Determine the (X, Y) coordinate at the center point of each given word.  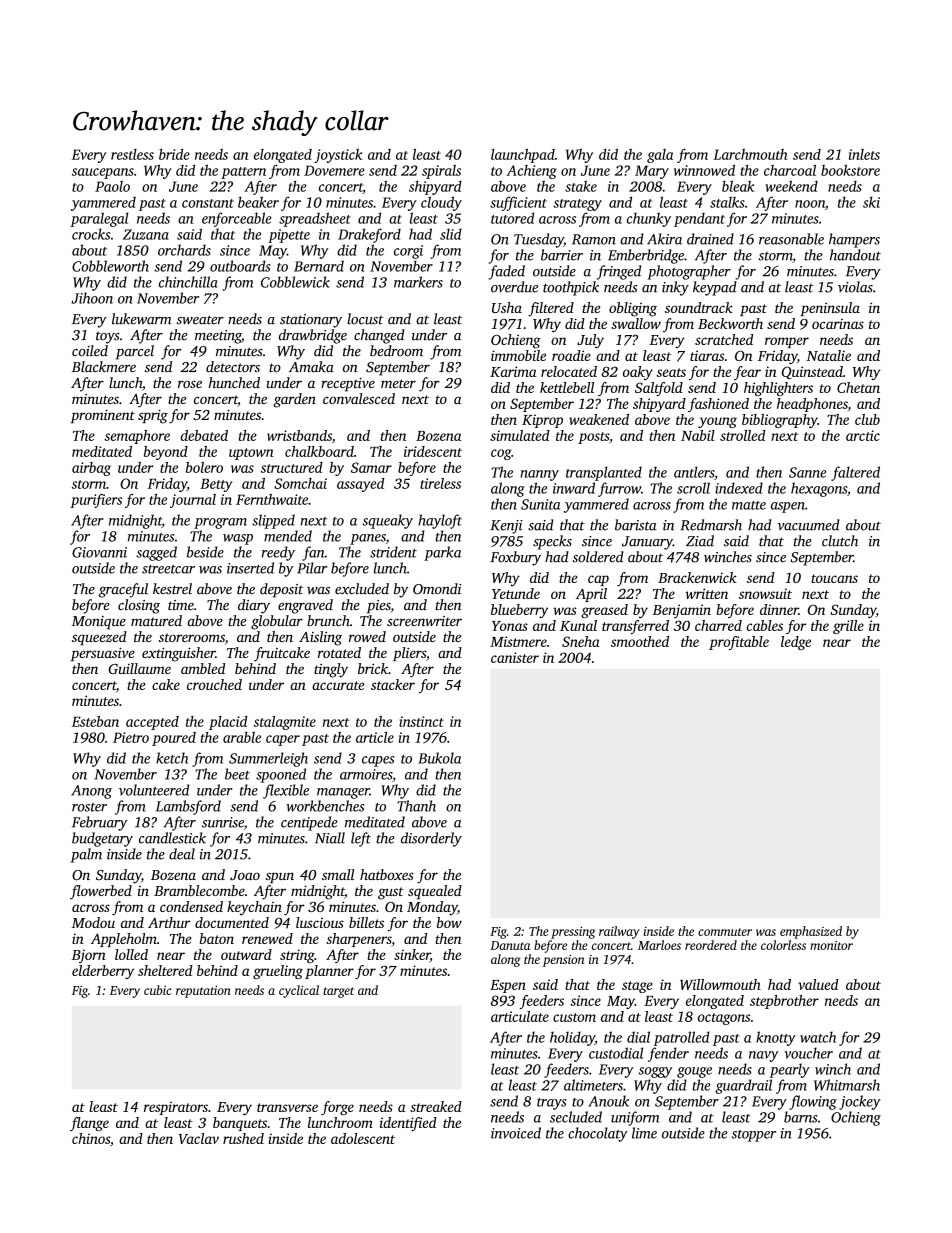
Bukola (439, 758)
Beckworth (730, 323)
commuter (725, 932)
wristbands (299, 435)
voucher (808, 1053)
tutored (512, 218)
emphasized (811, 932)
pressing (573, 933)
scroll (693, 488)
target (338, 992)
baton (217, 938)
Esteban (95, 721)
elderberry (103, 972)
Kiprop (542, 421)
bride (174, 154)
